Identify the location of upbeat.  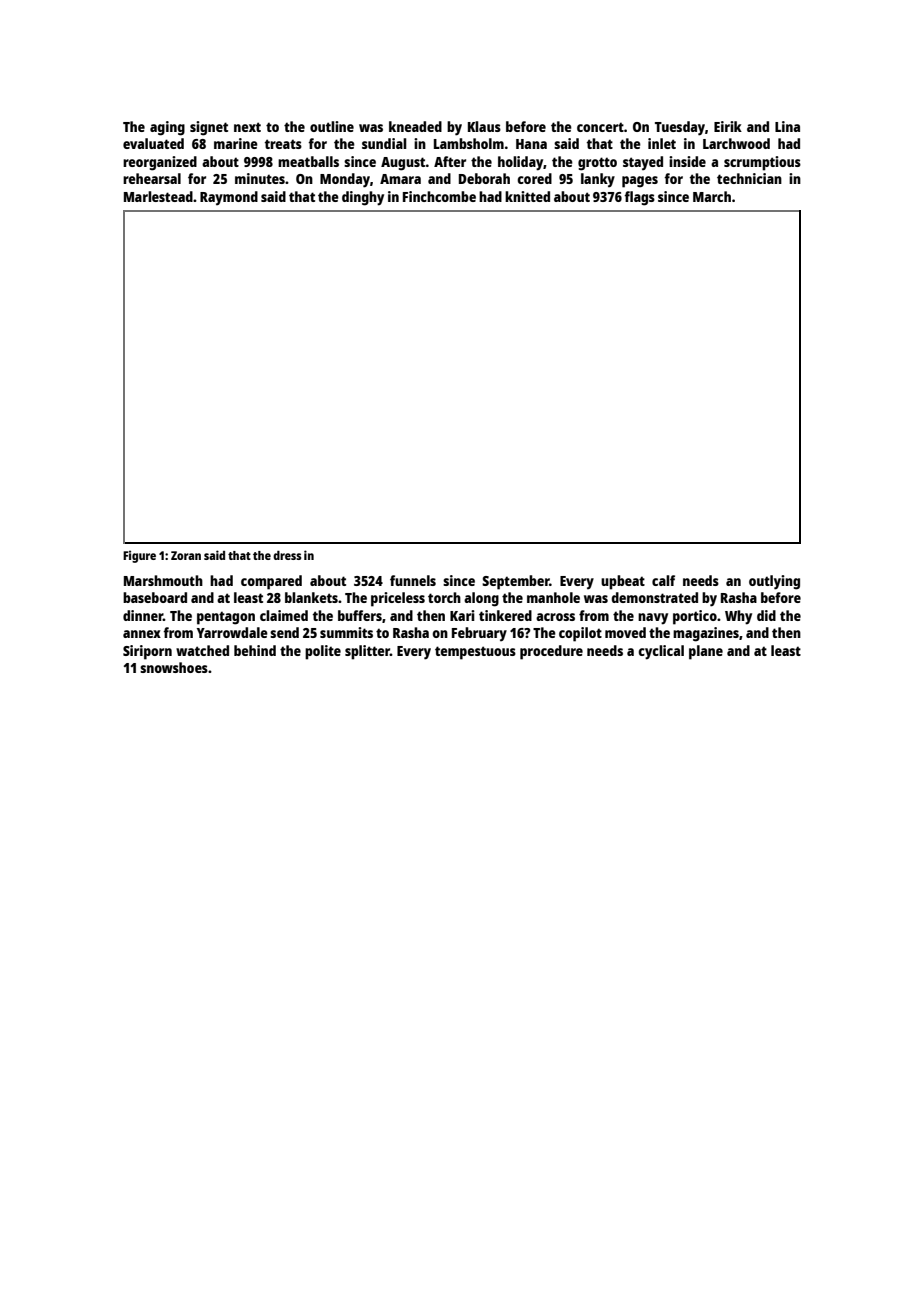
(623, 582).
